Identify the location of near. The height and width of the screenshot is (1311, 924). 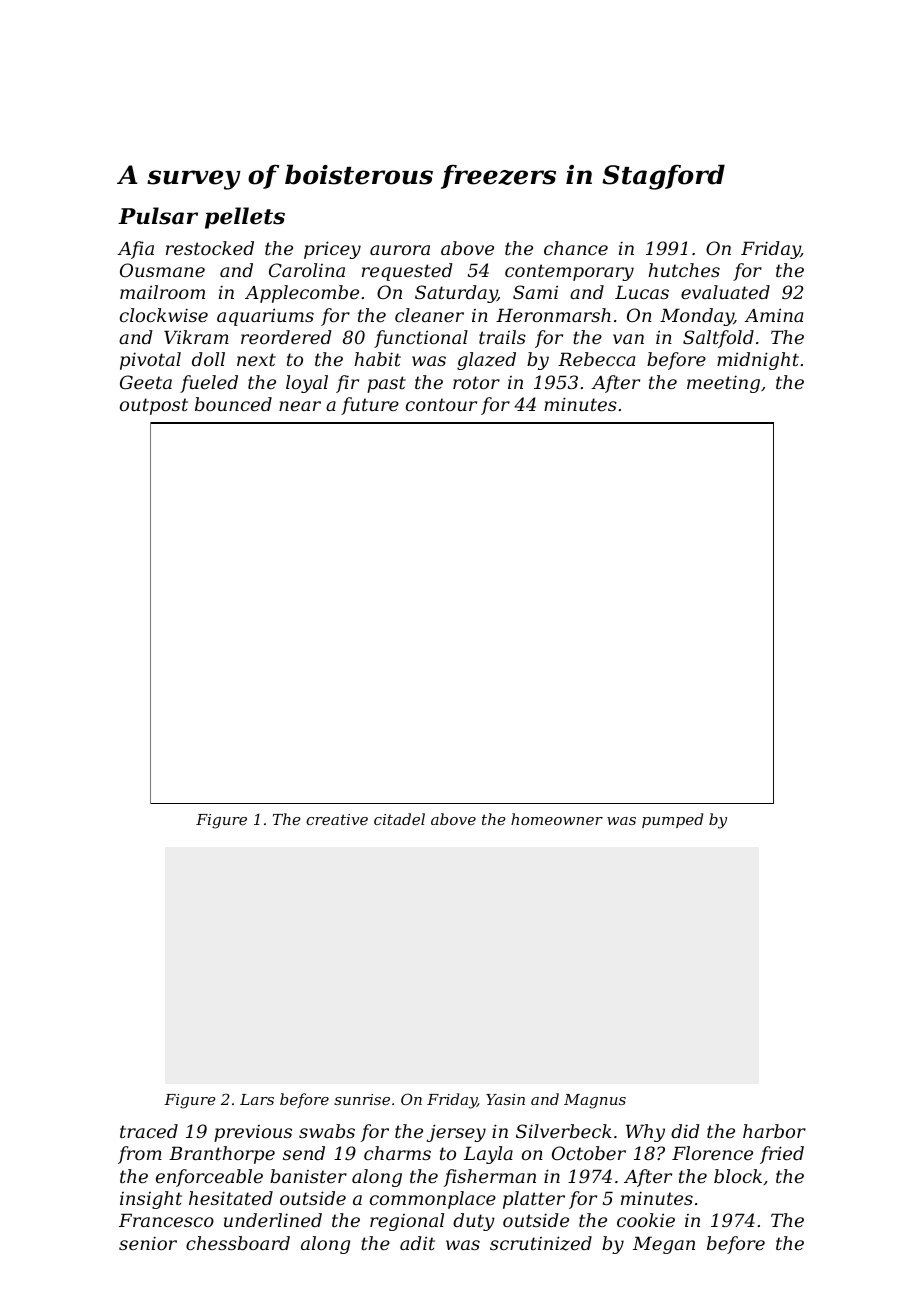
(300, 406).
